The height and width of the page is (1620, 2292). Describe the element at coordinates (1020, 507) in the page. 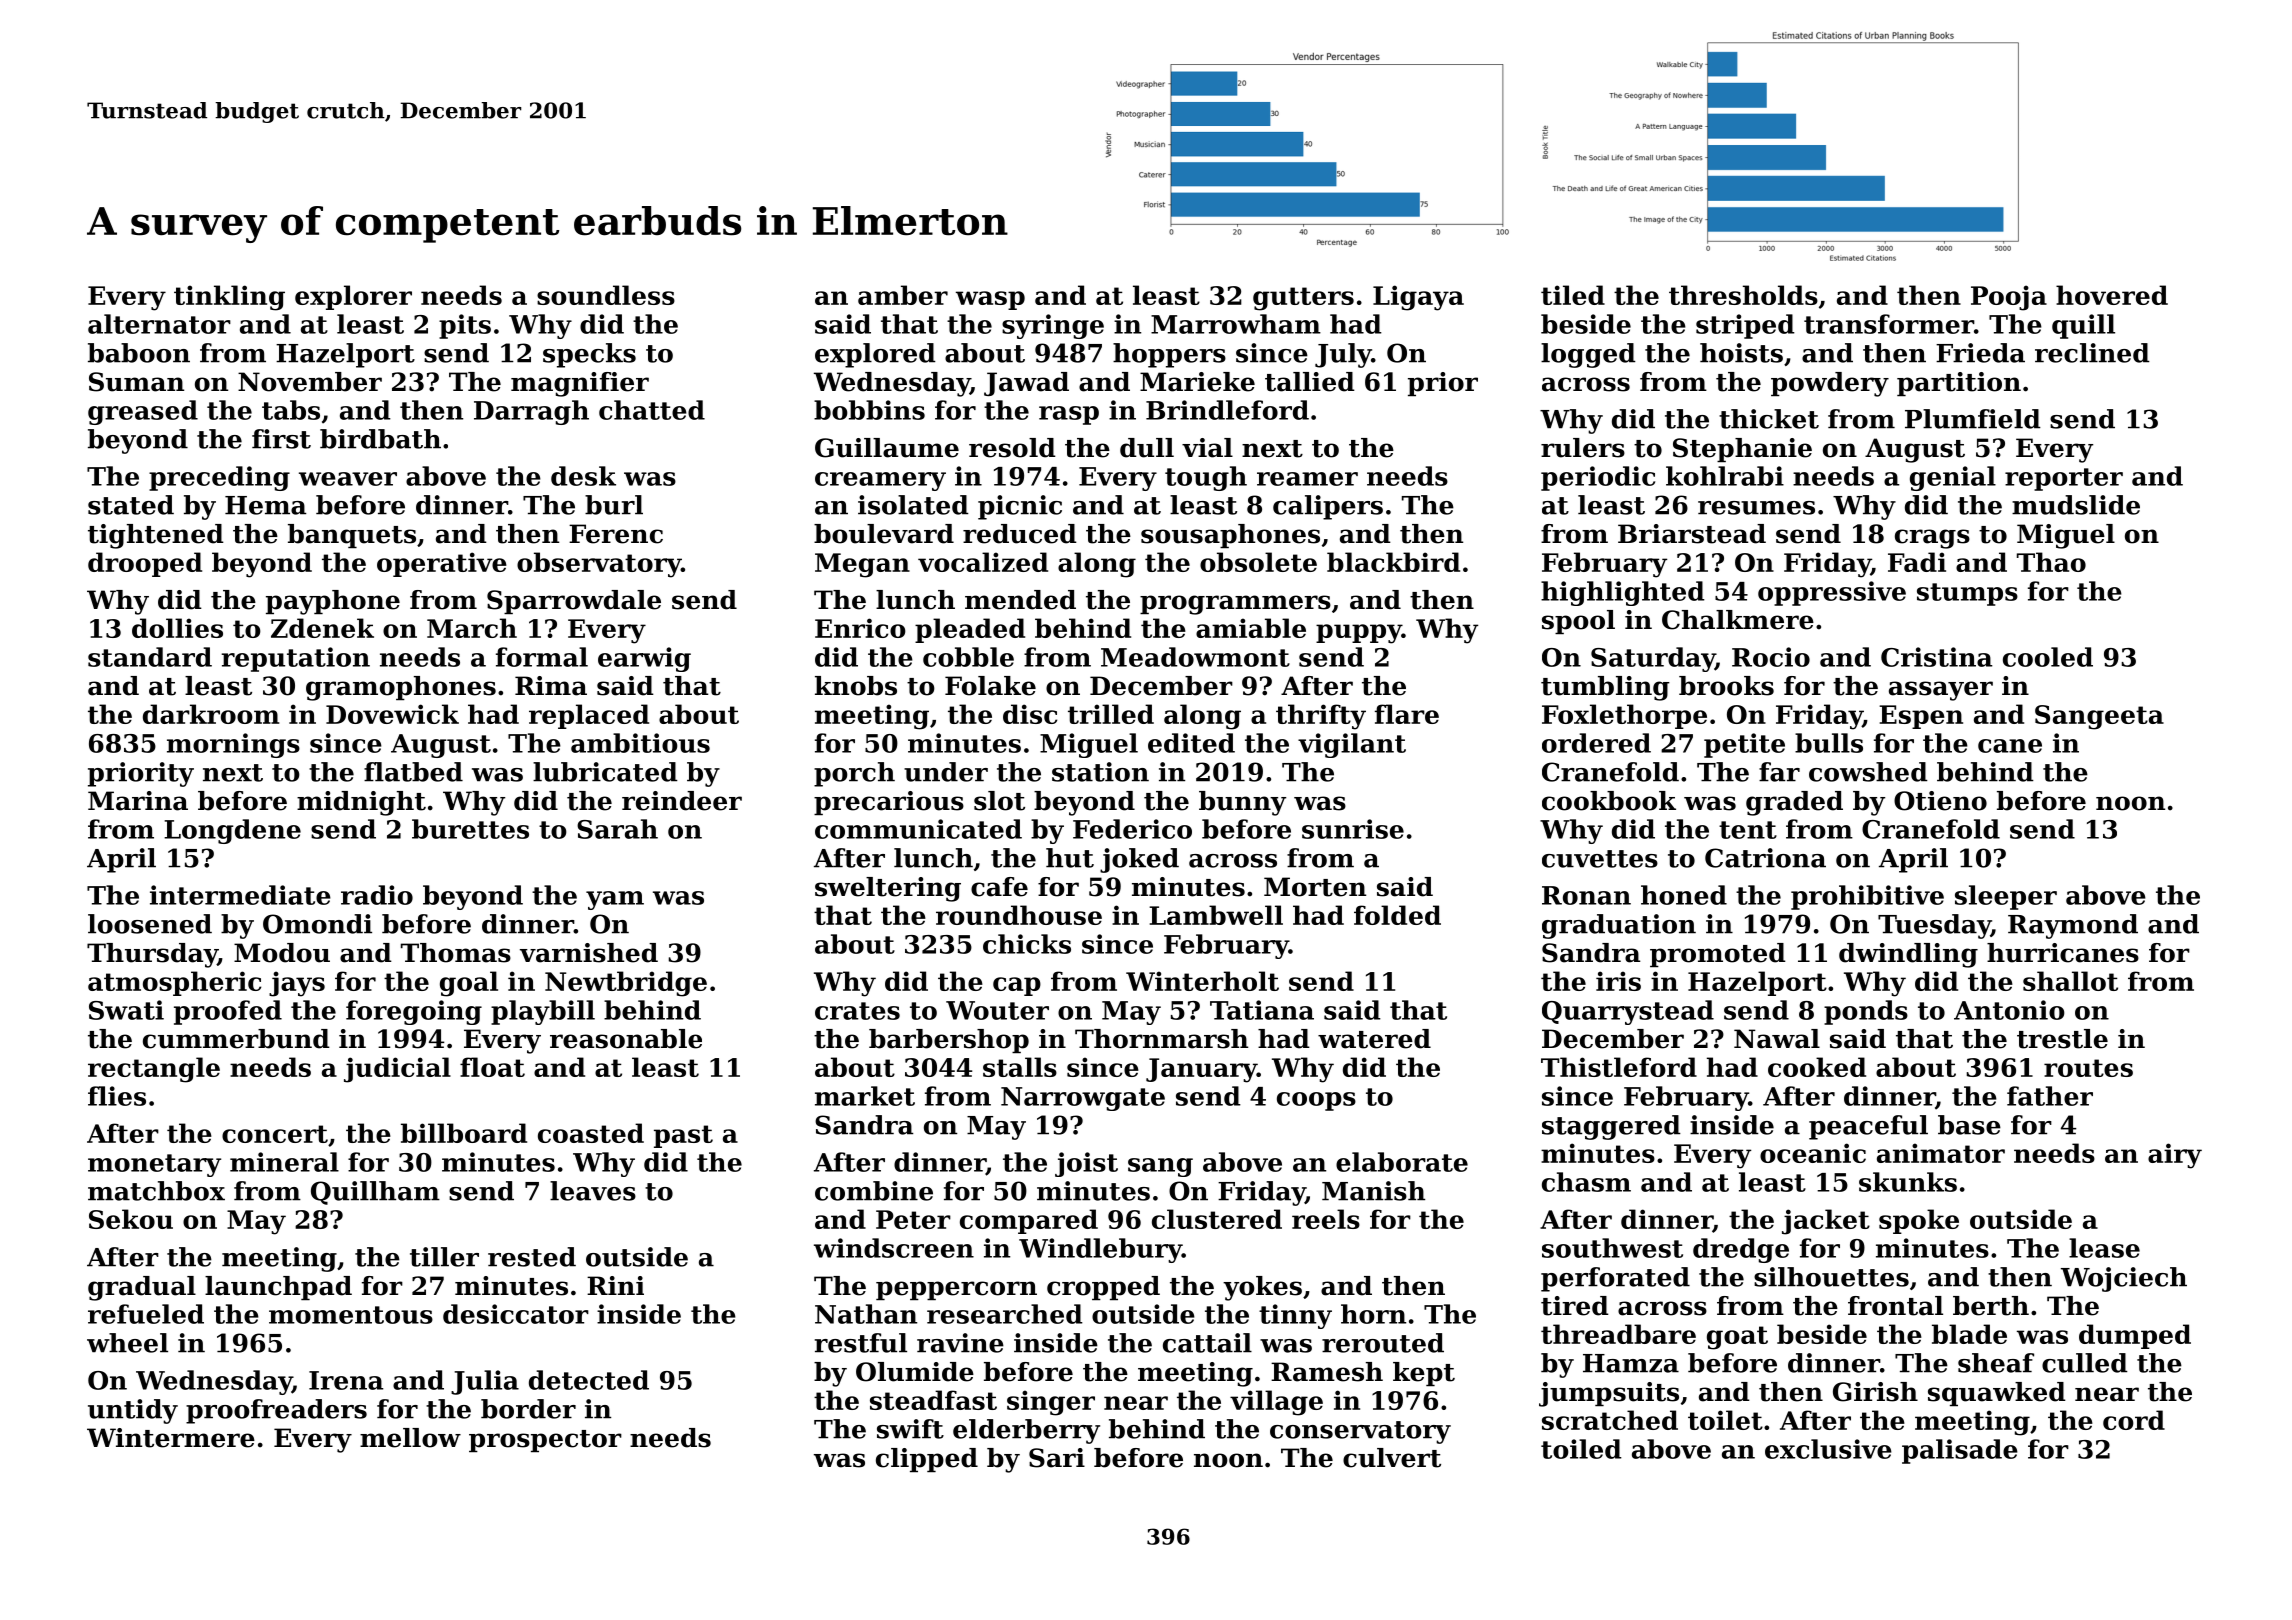

I see `picnic` at that location.
